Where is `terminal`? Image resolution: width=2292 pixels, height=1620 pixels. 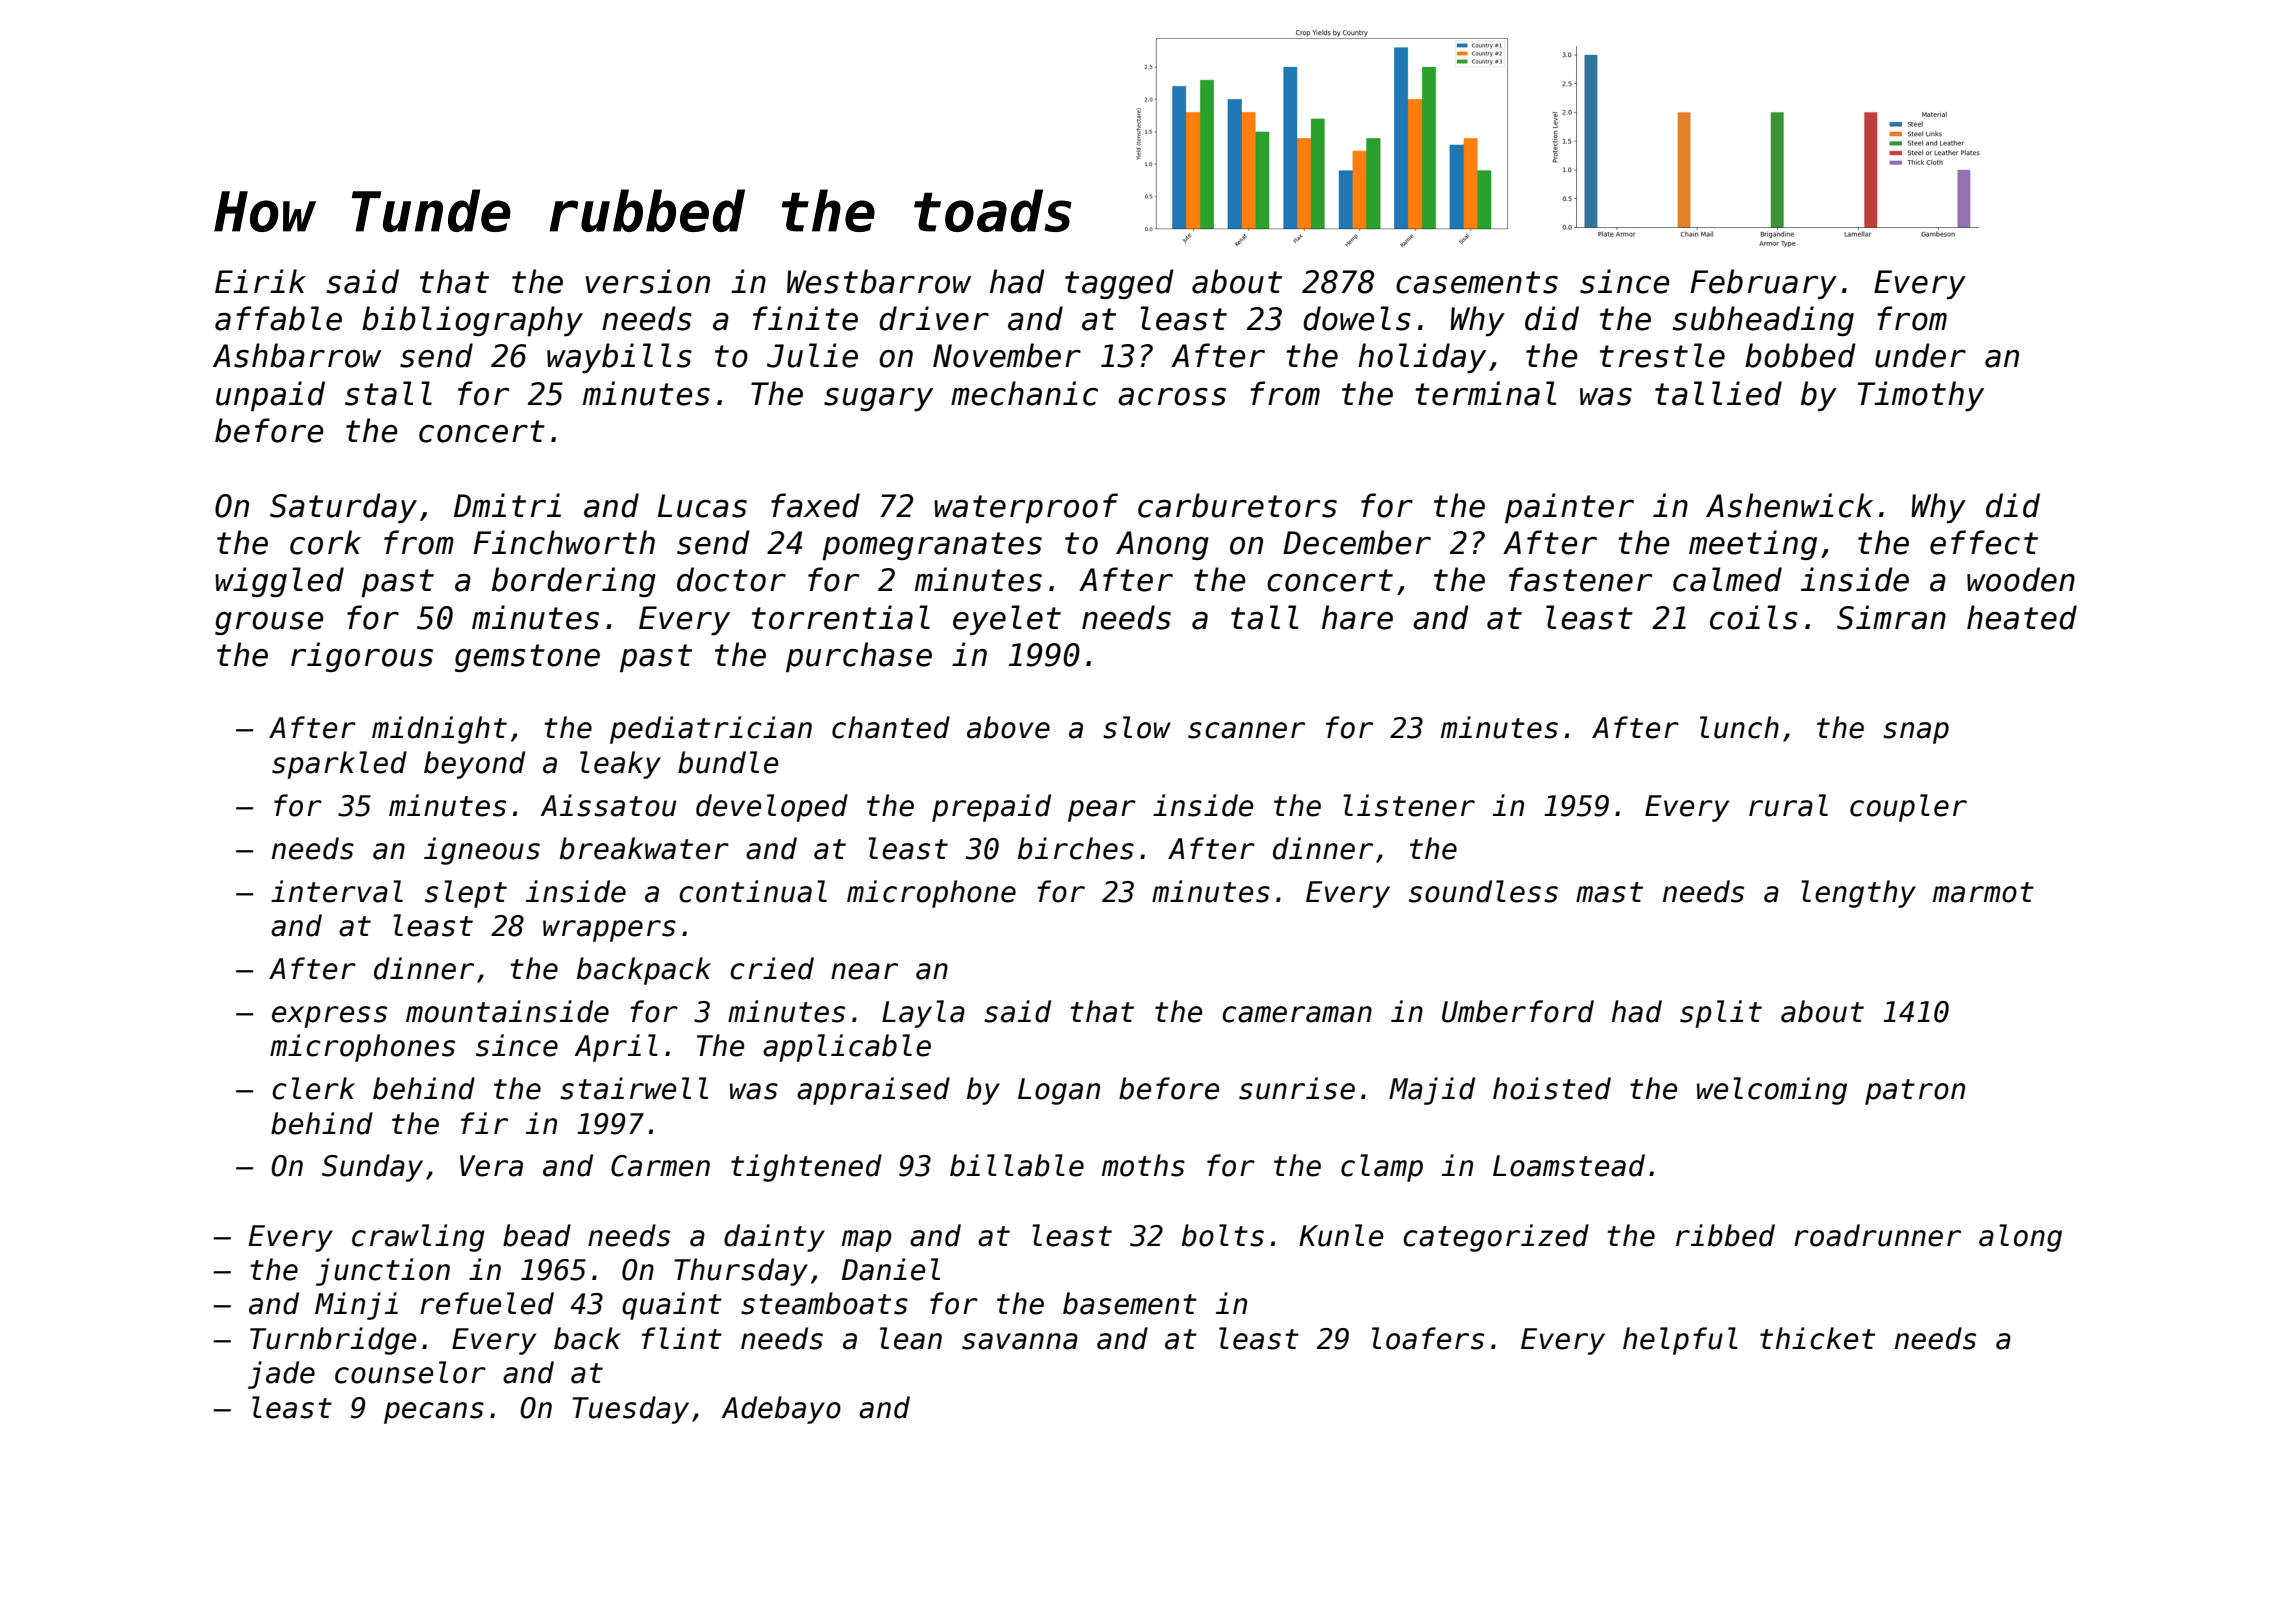 terminal is located at coordinates (1485, 393).
